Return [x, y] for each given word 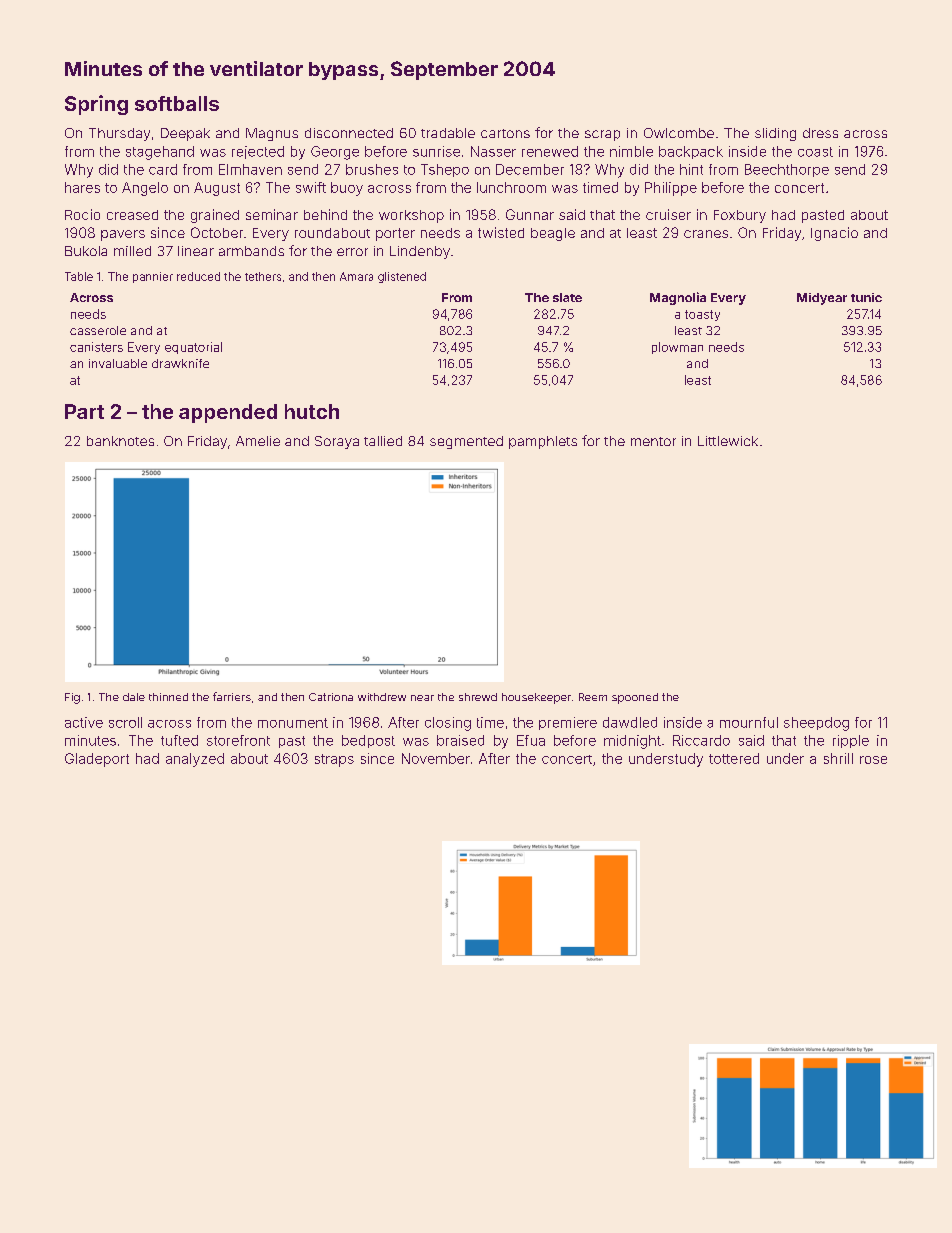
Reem [593, 697]
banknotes [120, 441]
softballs [177, 103]
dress [820, 133]
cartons [505, 133]
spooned [635, 698]
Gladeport [97, 760]
